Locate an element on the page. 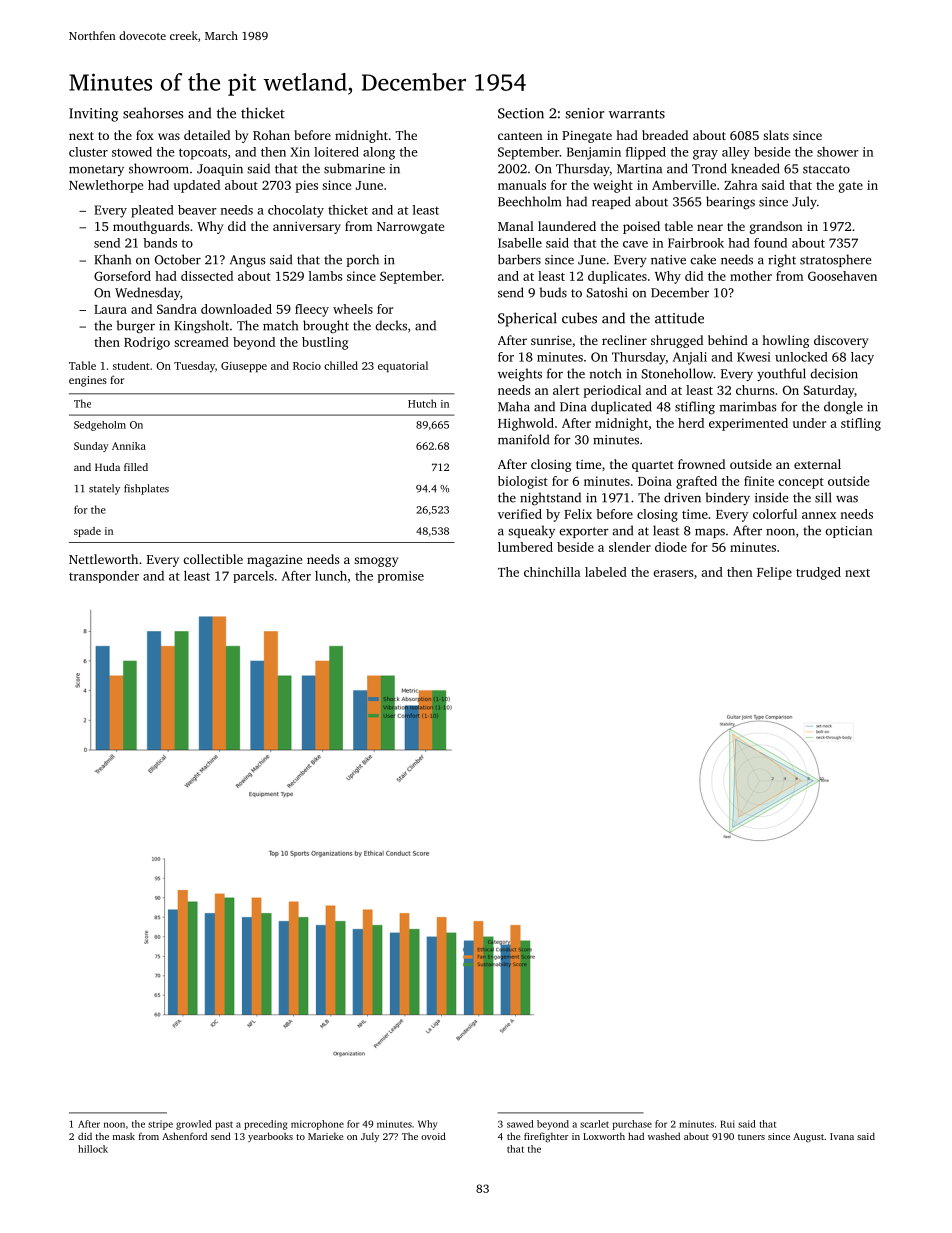 This document has width=952, height=1233. transponder is located at coordinates (104, 577).
